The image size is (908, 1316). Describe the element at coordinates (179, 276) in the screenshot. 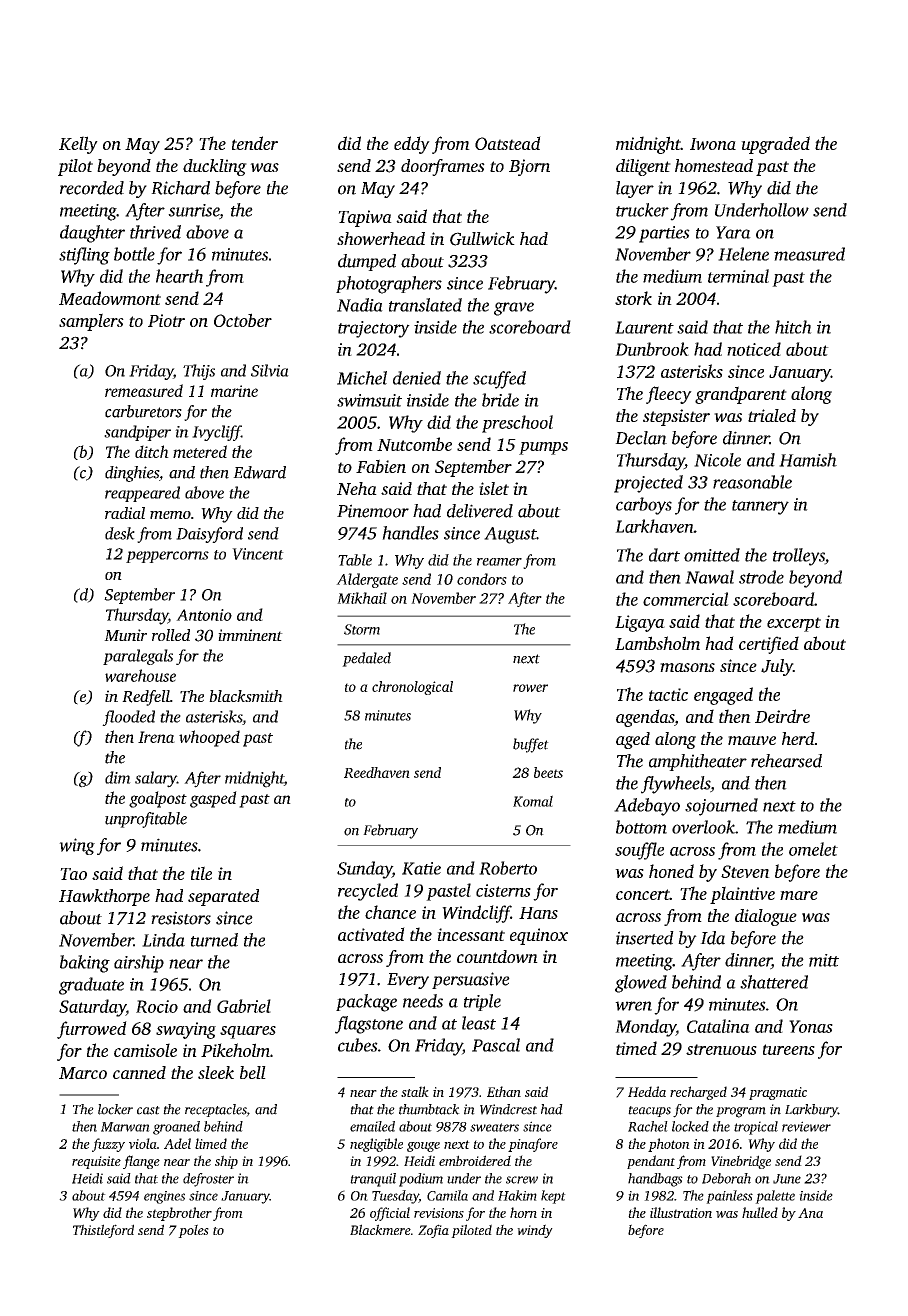

I see `hearth` at that location.
